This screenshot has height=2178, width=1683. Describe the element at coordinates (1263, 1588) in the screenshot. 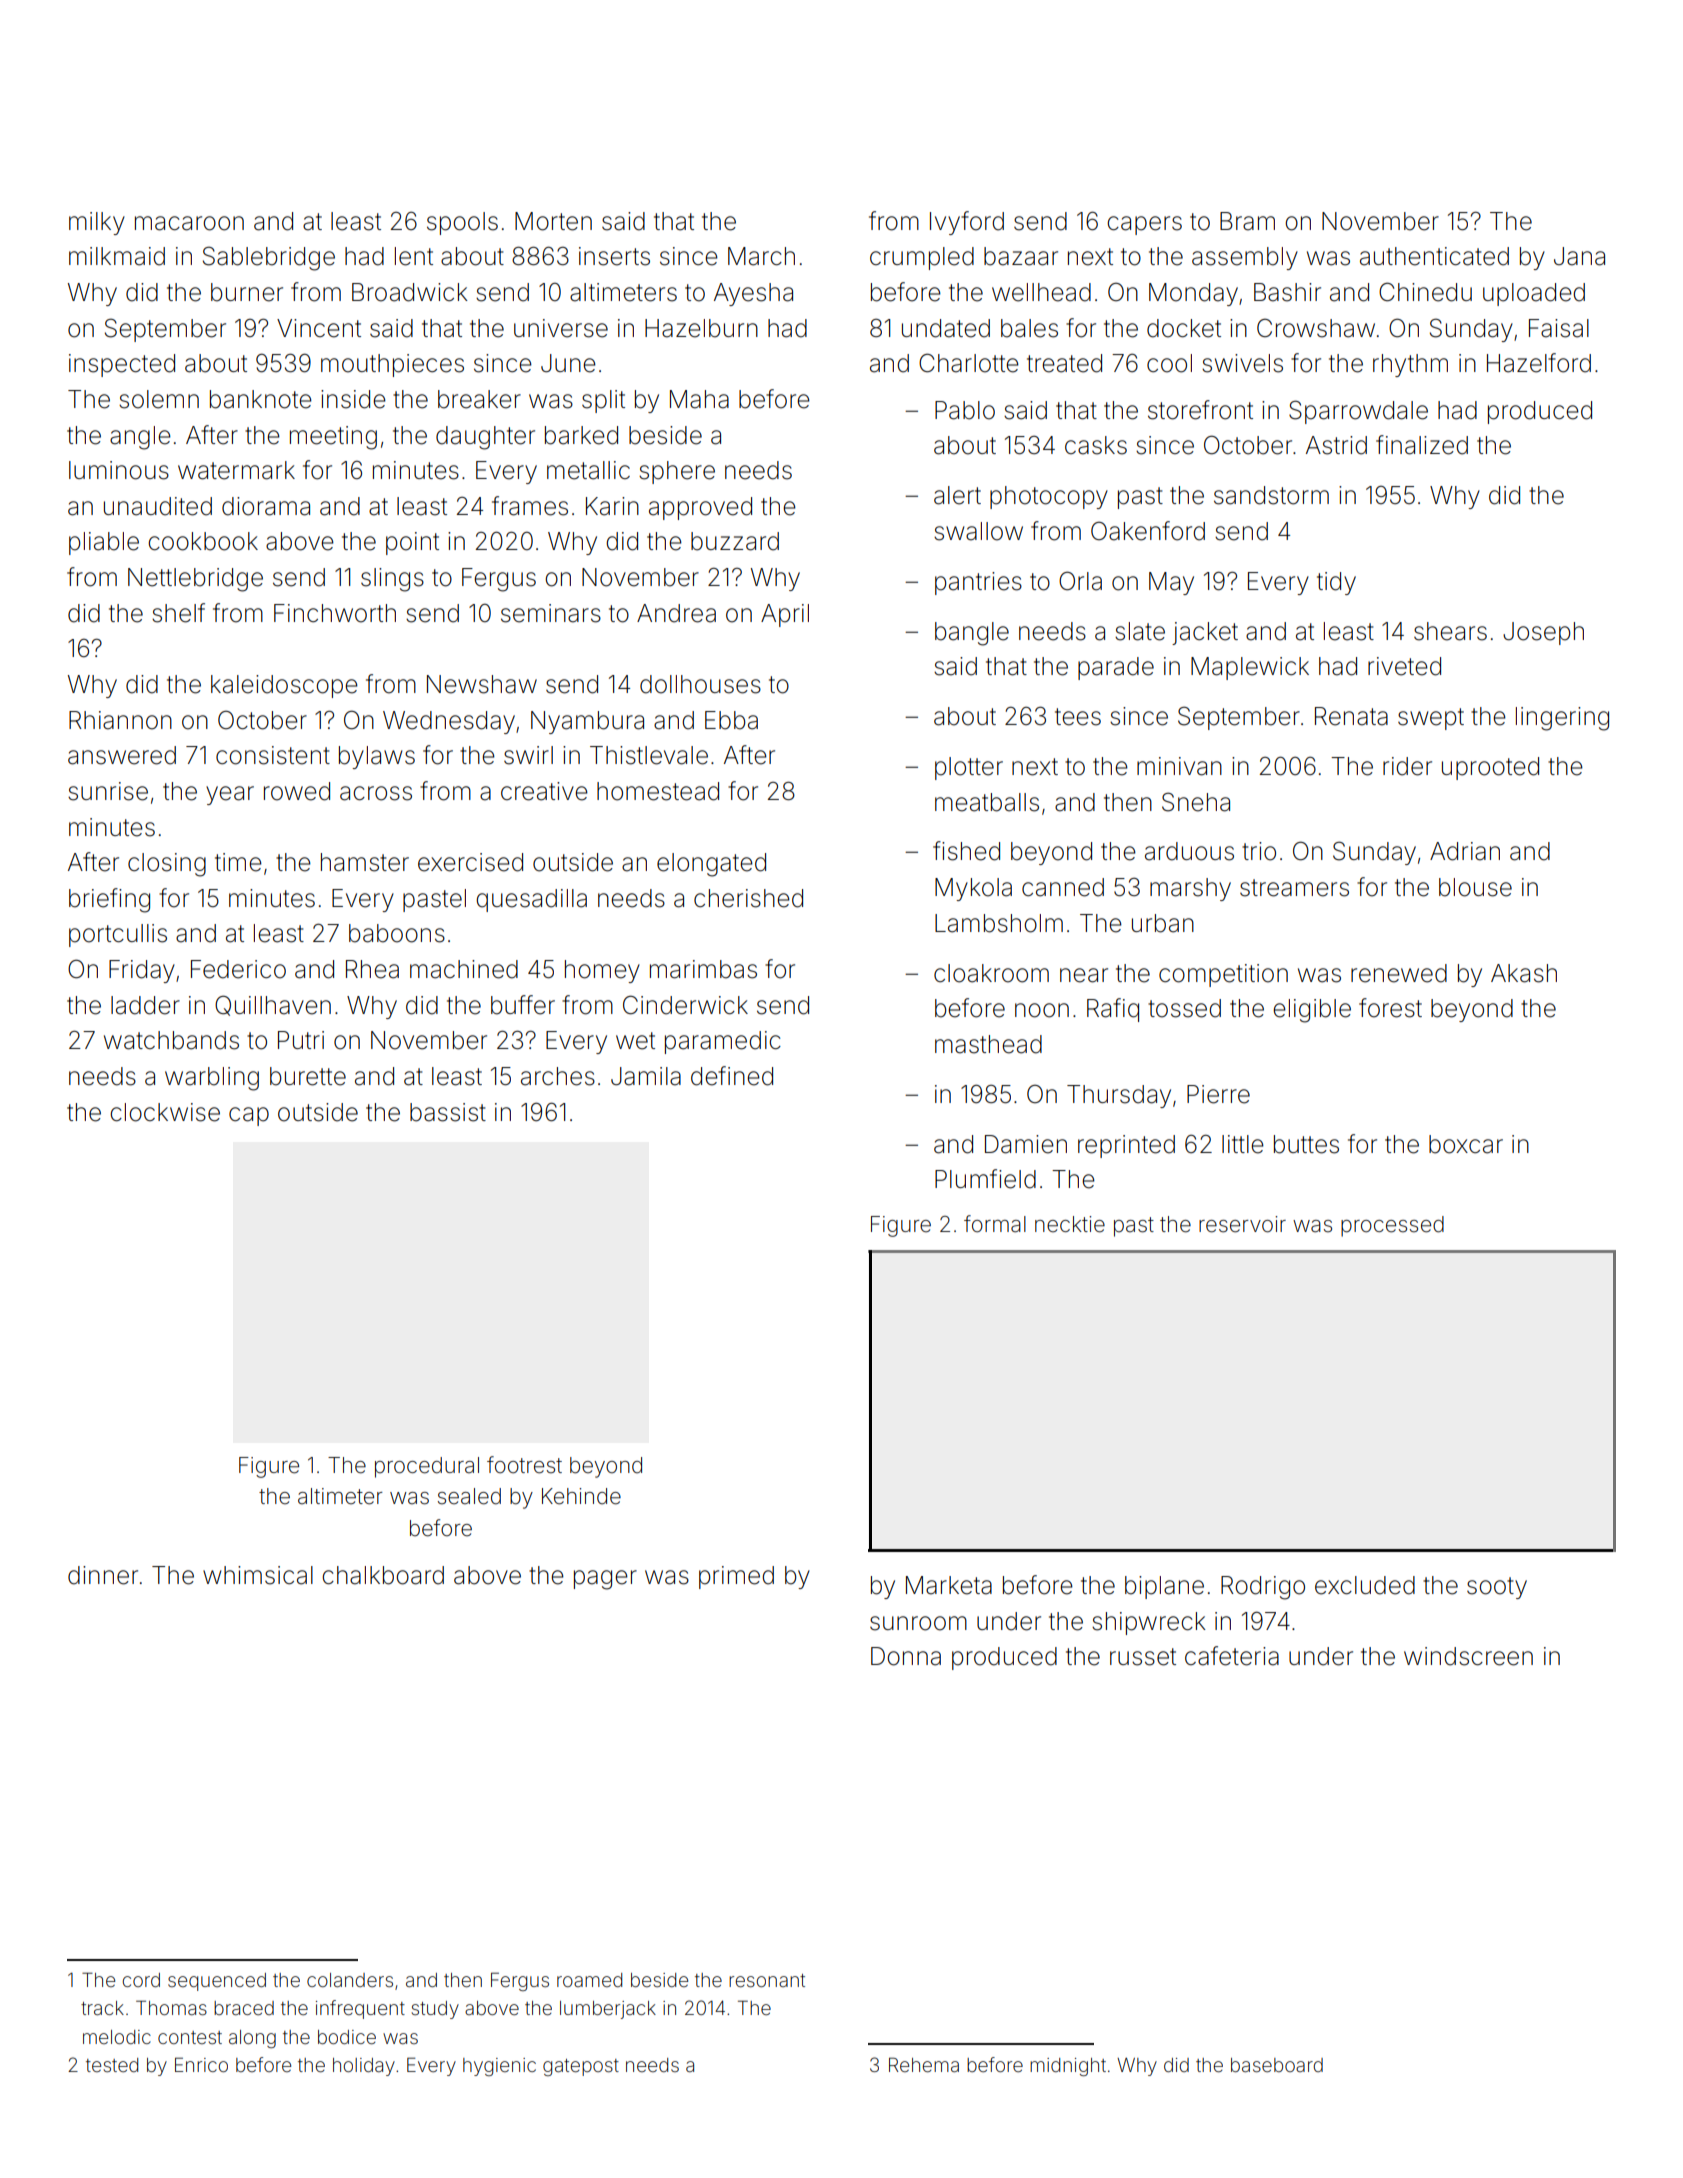

I see `Rodrigo` at that location.
